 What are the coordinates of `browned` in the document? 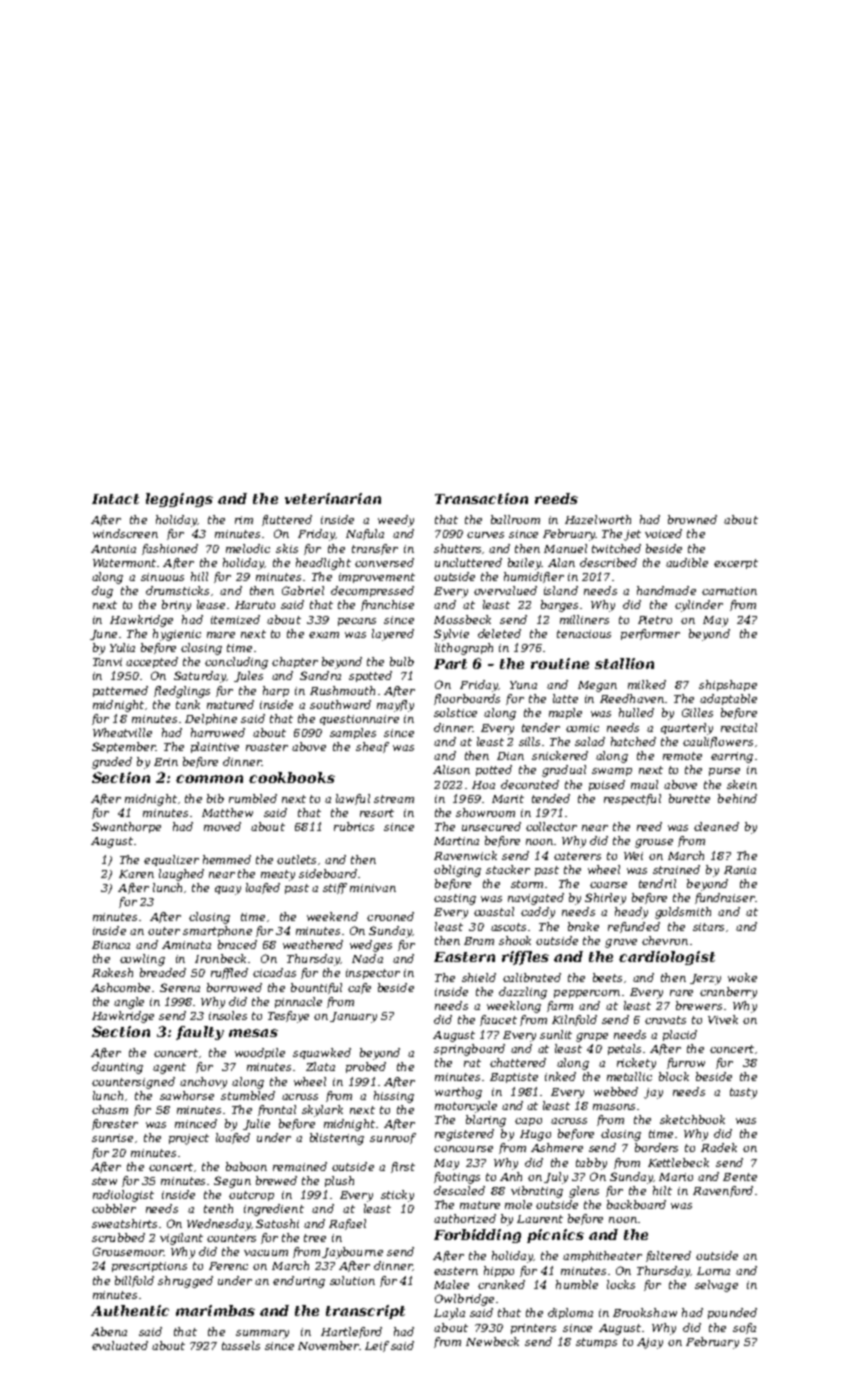 It's located at (692, 519).
